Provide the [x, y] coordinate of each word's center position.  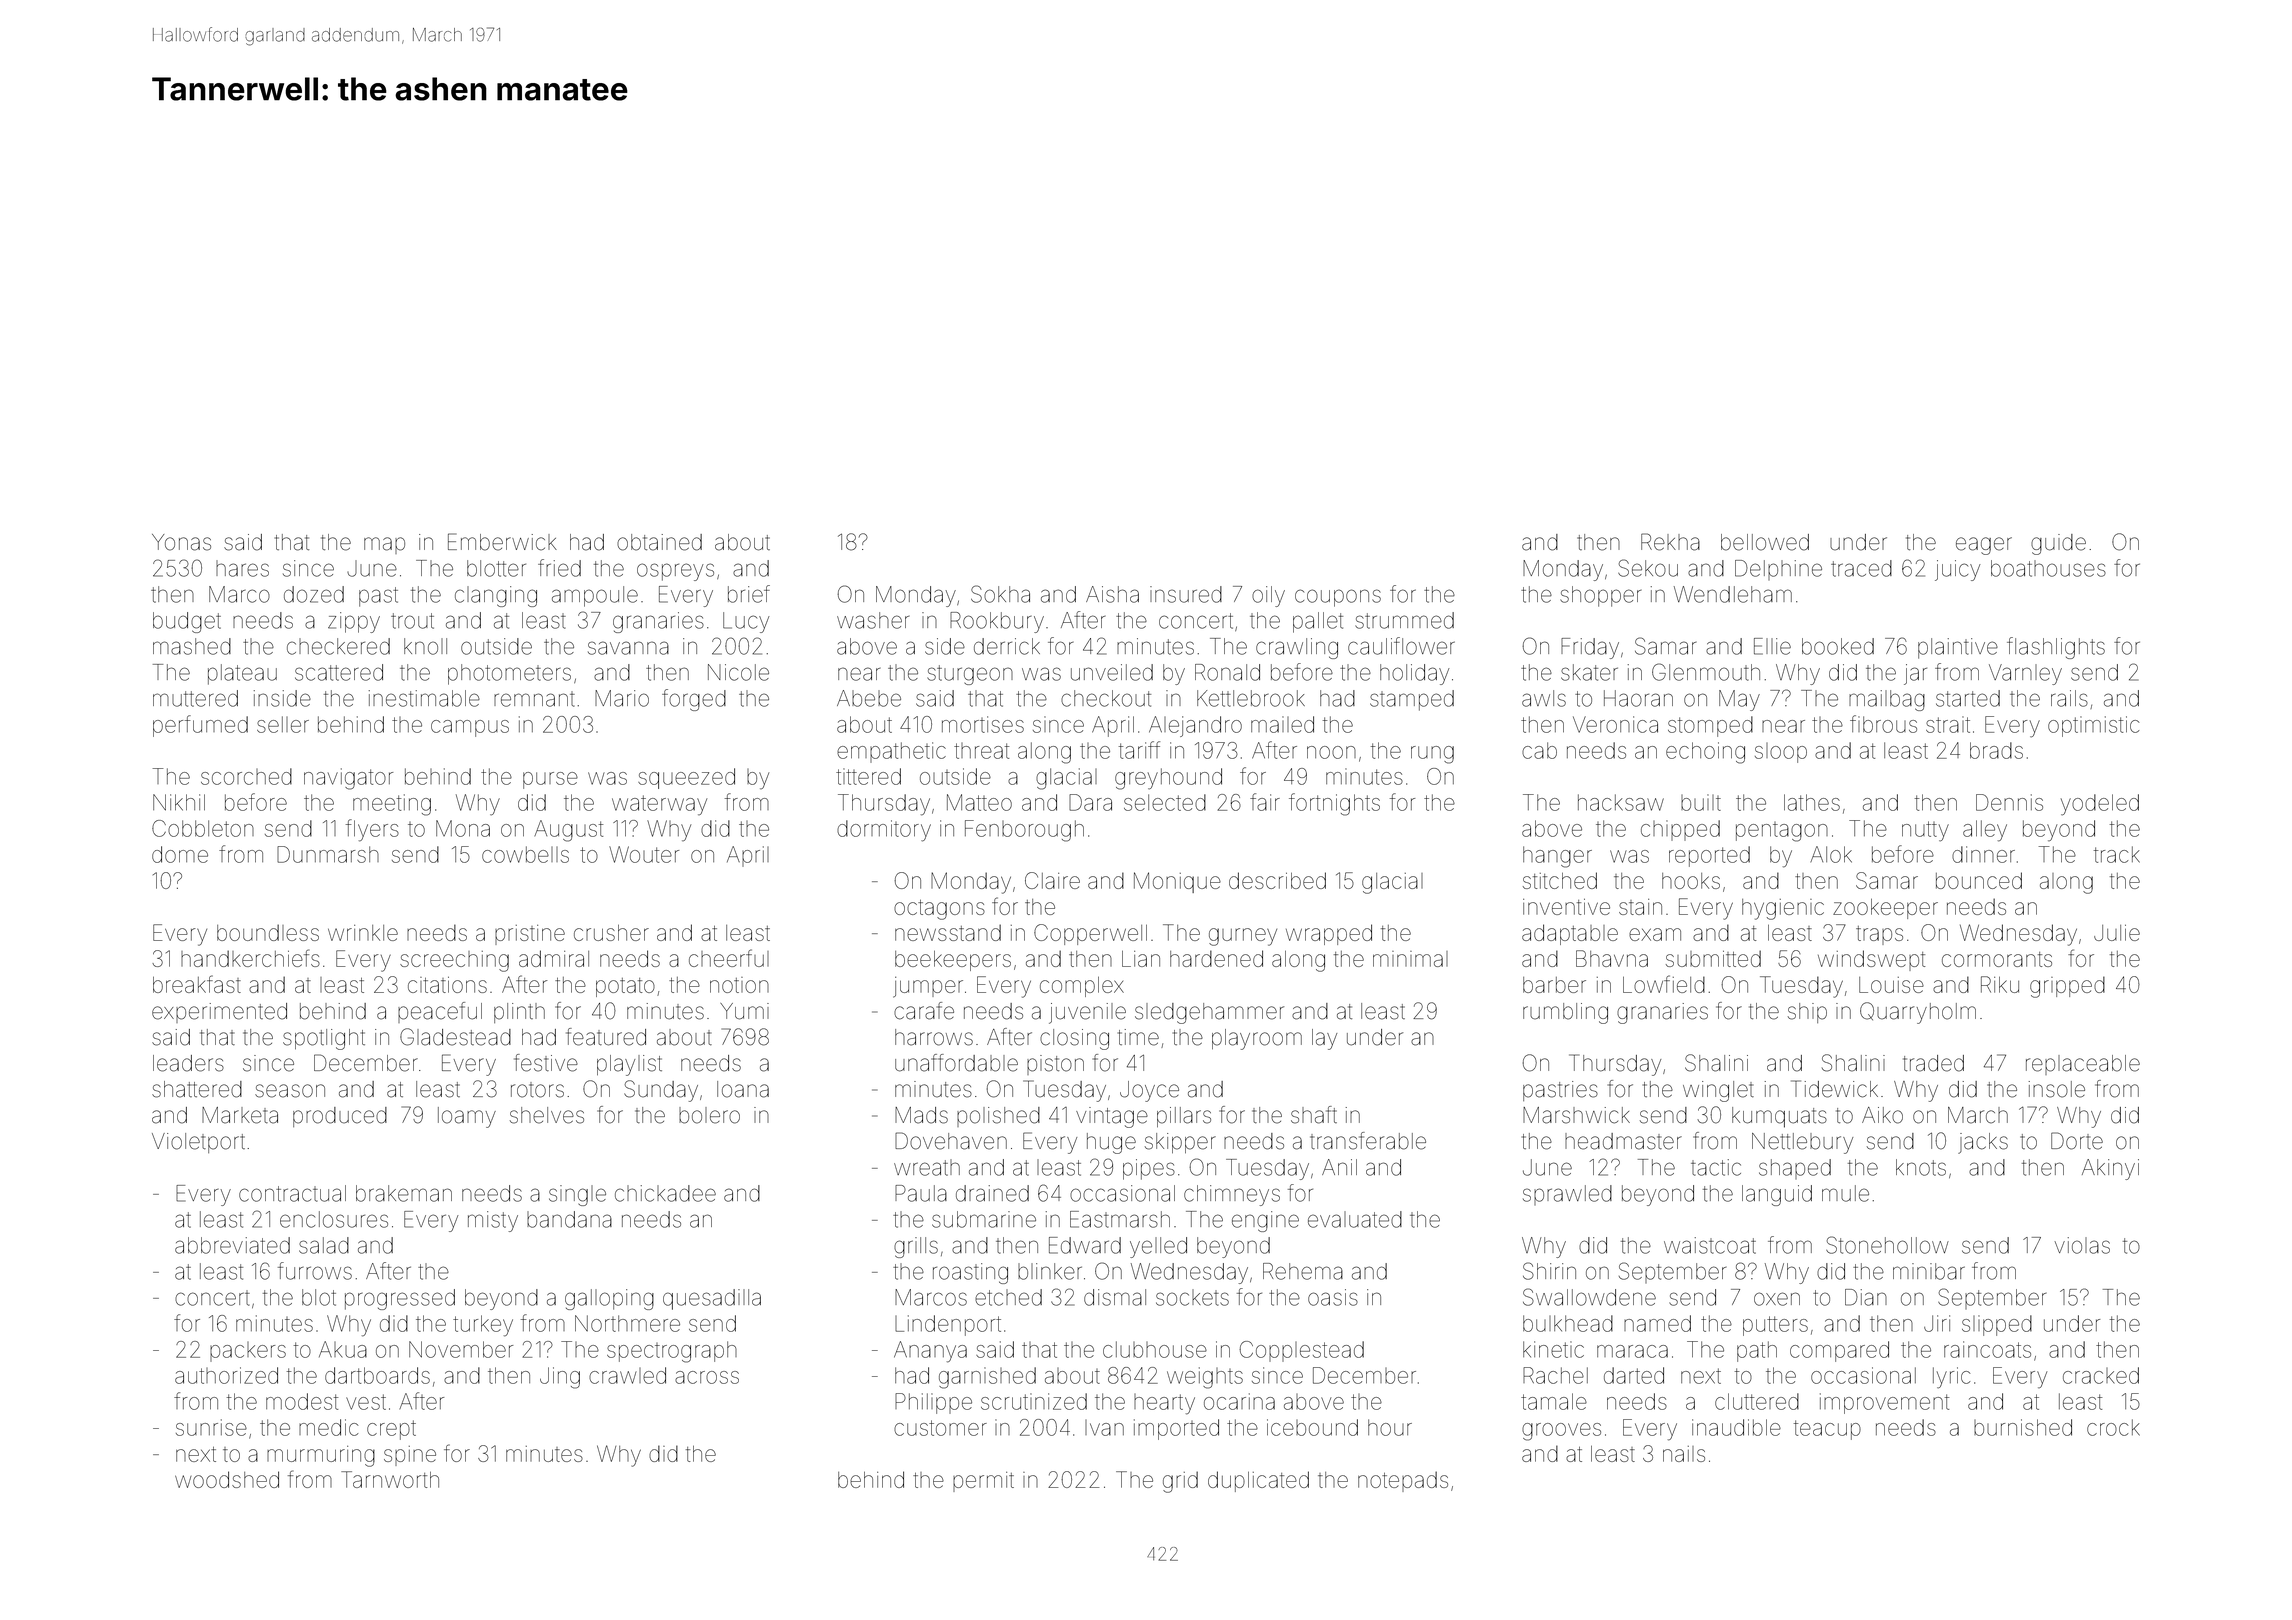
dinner [1983, 854]
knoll [425, 646]
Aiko [1882, 1115]
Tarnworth [390, 1479]
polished [998, 1117]
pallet [1318, 622]
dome [180, 854]
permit [983, 1482]
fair [1265, 802]
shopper [1600, 596]
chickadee [665, 1193]
